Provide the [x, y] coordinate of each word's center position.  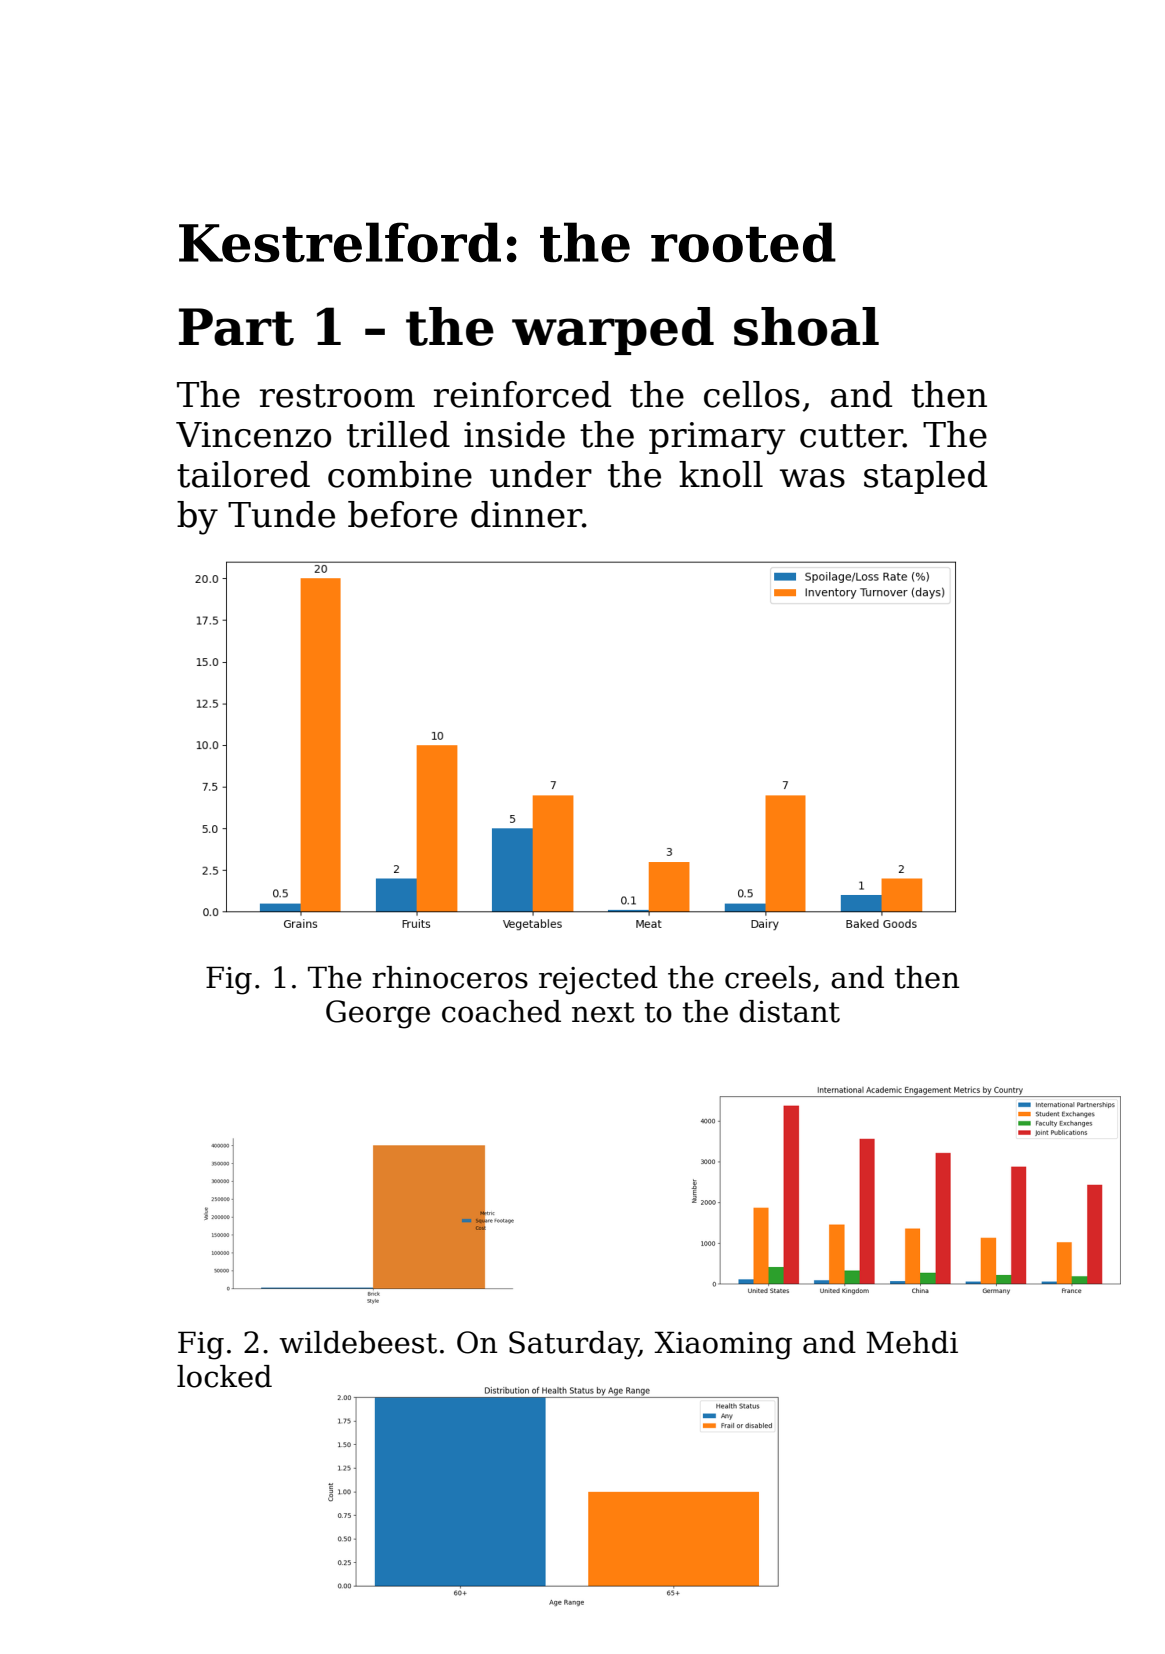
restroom [337, 396]
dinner [526, 514]
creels [768, 977]
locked [224, 1376]
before [402, 514]
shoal [806, 326]
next [603, 1012]
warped [613, 331]
